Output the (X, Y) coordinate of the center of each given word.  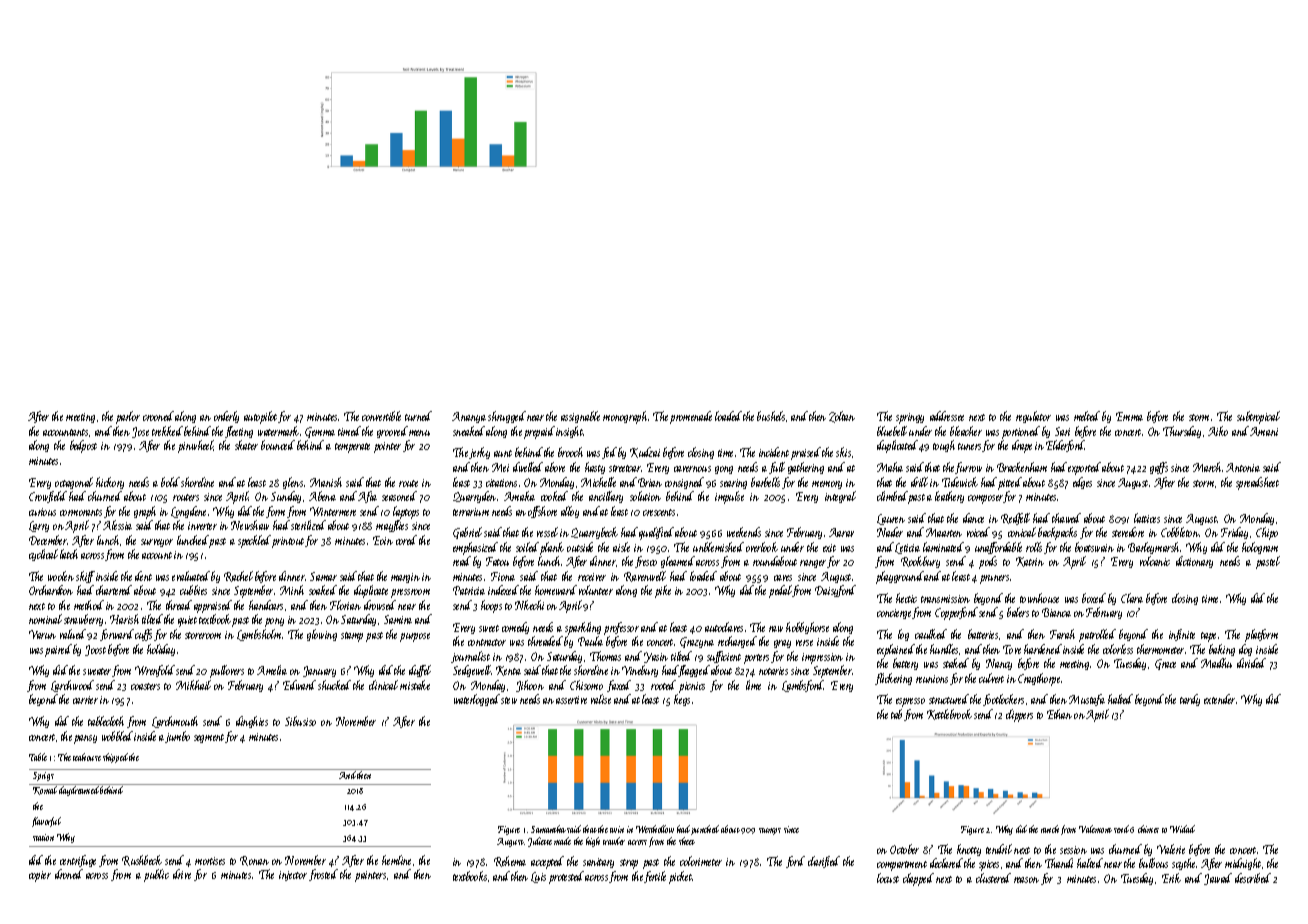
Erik (1171, 878)
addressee (947, 416)
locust (888, 878)
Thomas (605, 656)
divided (1251, 663)
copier (40, 876)
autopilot (260, 417)
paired (58, 650)
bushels (771, 416)
